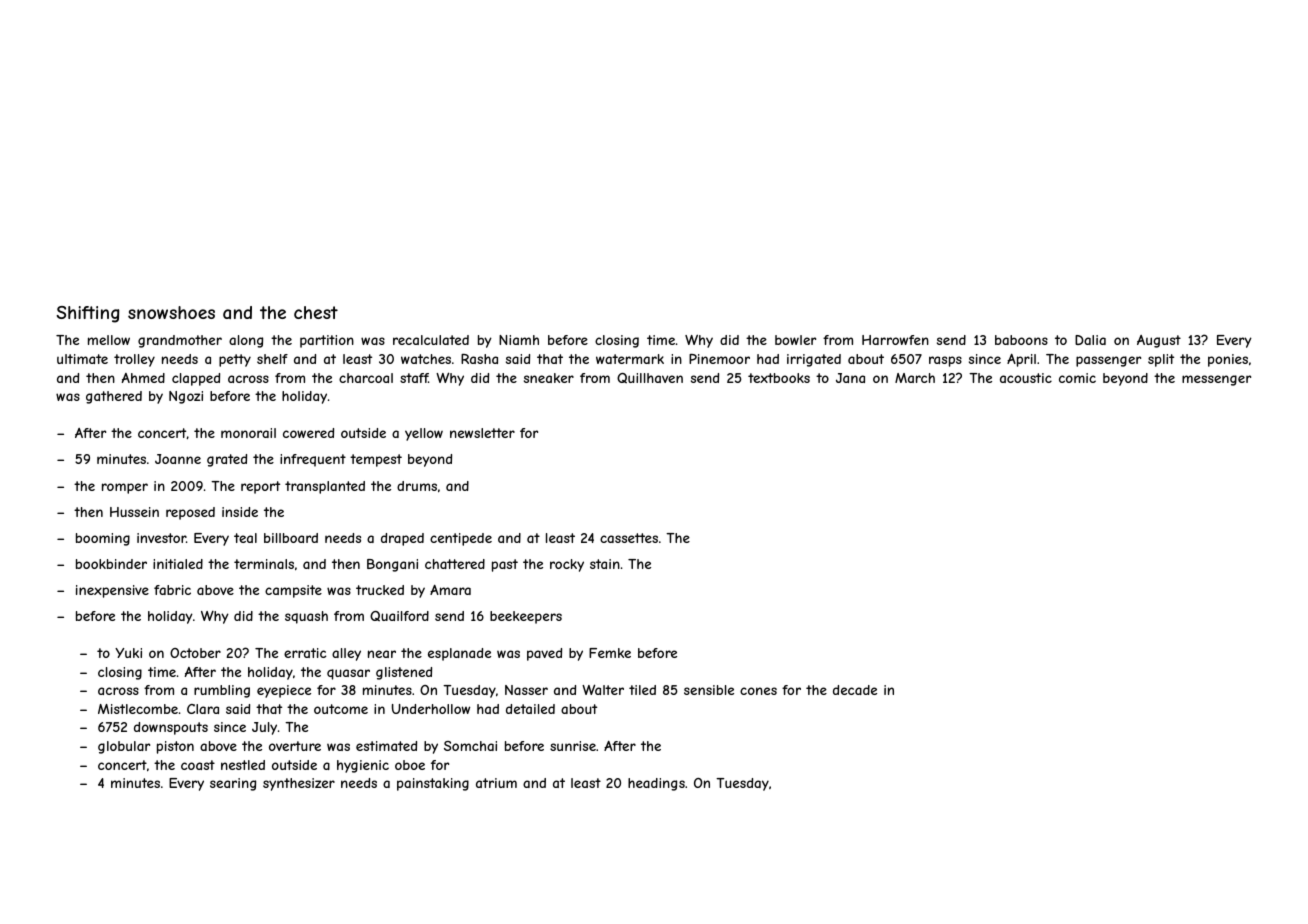 This image has width=1308, height=924. What do you see at coordinates (235, 360) in the image?
I see `petty` at bounding box center [235, 360].
